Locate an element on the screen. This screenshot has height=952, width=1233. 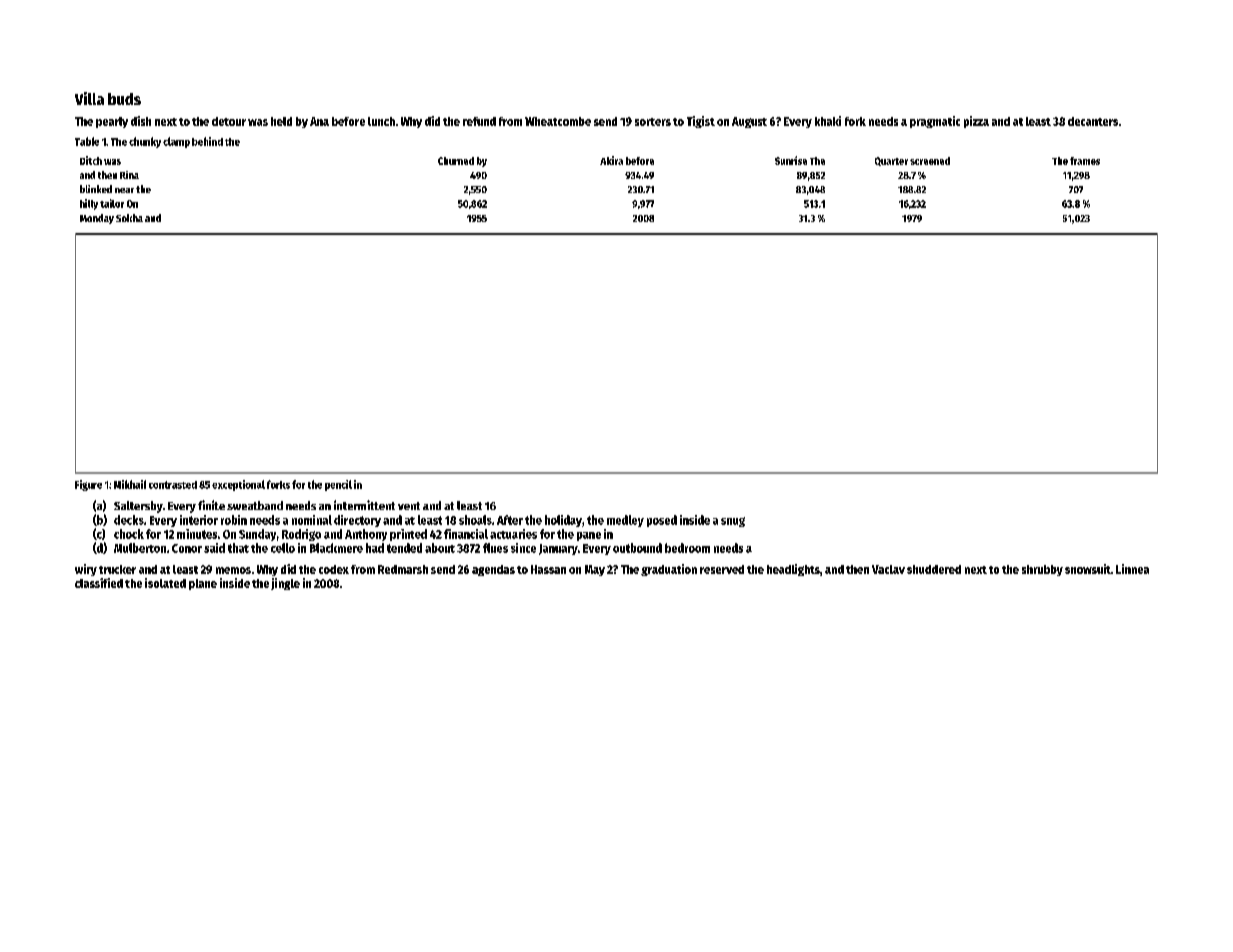
snug is located at coordinates (733, 522).
